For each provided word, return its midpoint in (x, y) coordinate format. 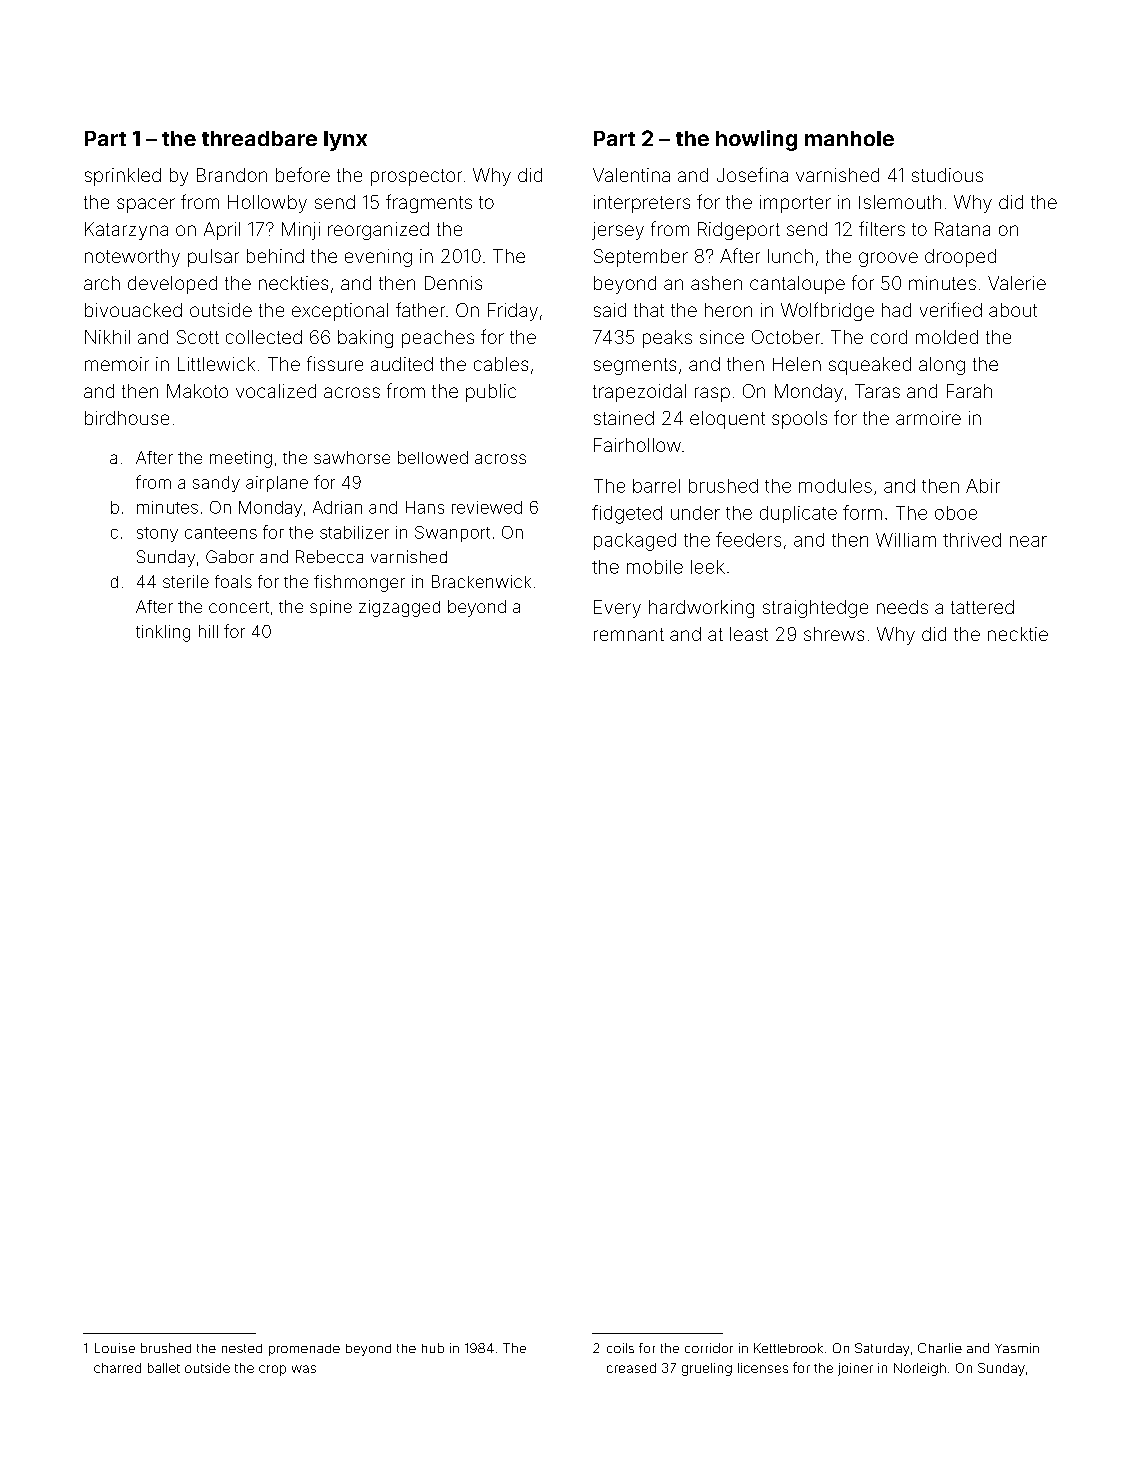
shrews (834, 634)
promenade (304, 1350)
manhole (849, 138)
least (749, 634)
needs (902, 607)
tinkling (163, 633)
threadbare (259, 138)
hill (208, 631)
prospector (416, 177)
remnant (629, 634)
